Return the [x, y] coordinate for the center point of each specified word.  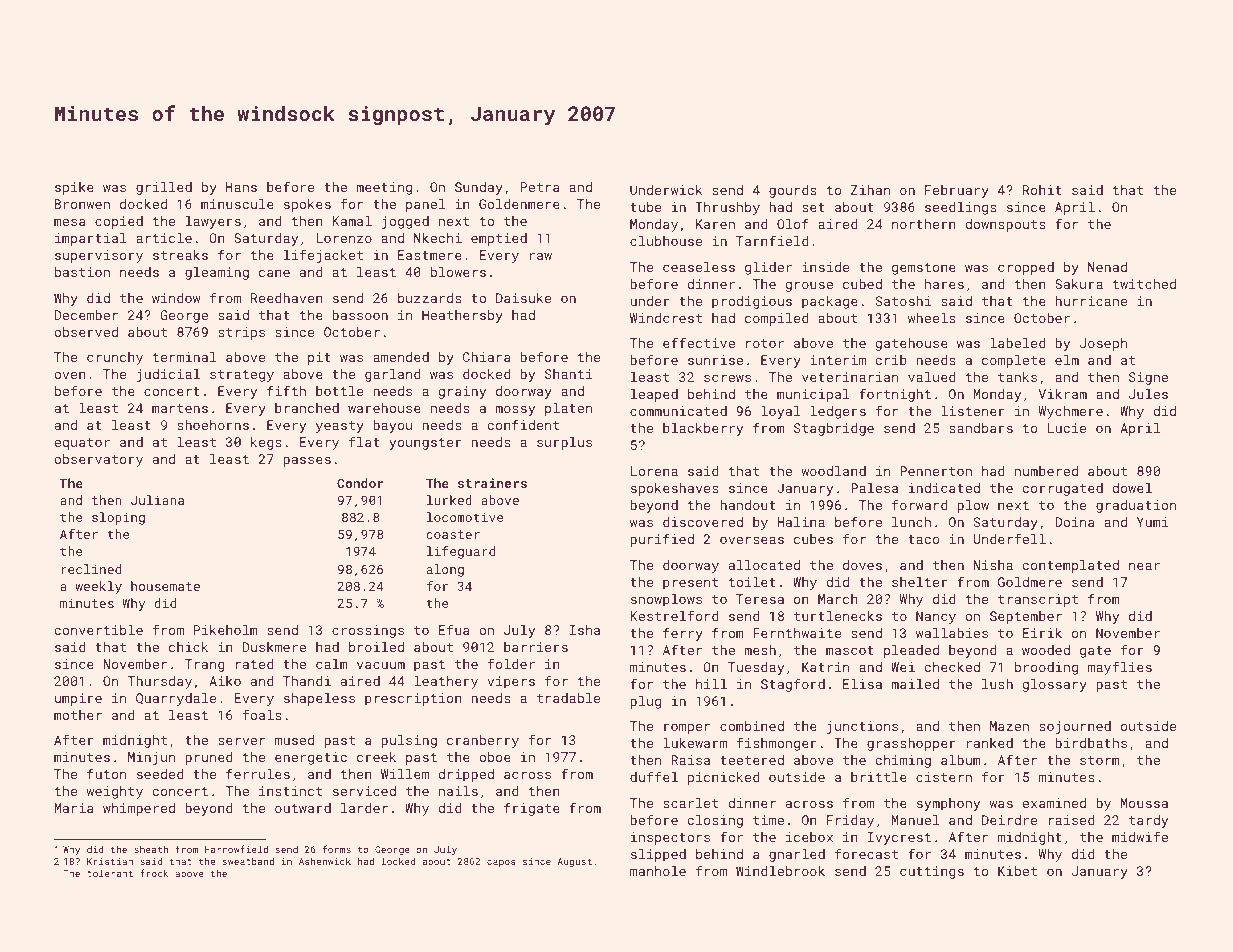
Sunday [479, 188]
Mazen [1009, 726]
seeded [160, 774]
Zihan [870, 190]
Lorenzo [344, 238]
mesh [760, 650]
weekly [98, 587]
